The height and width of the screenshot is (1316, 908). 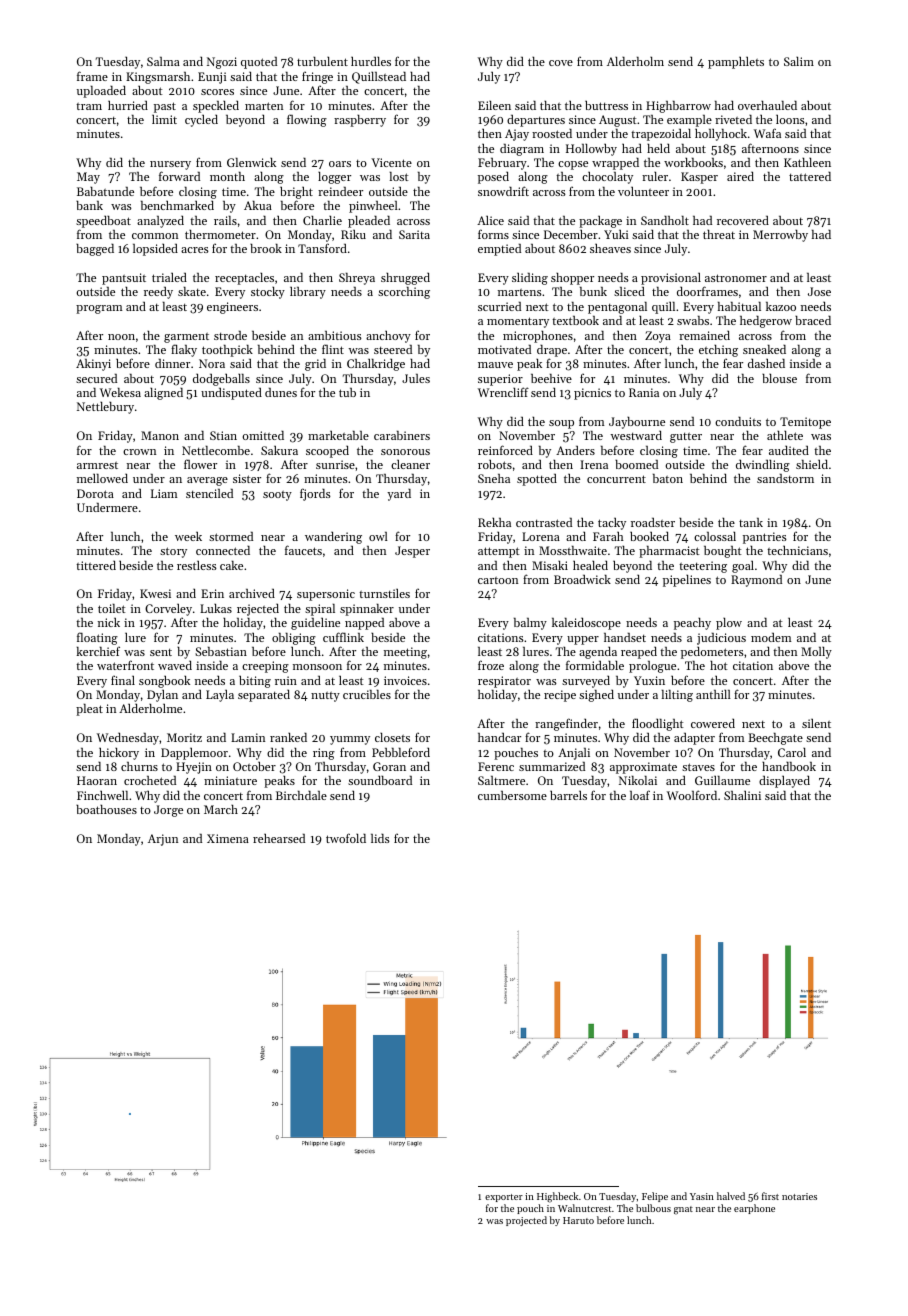 What do you see at coordinates (412, 552) in the screenshot?
I see `Jesper` at bounding box center [412, 552].
